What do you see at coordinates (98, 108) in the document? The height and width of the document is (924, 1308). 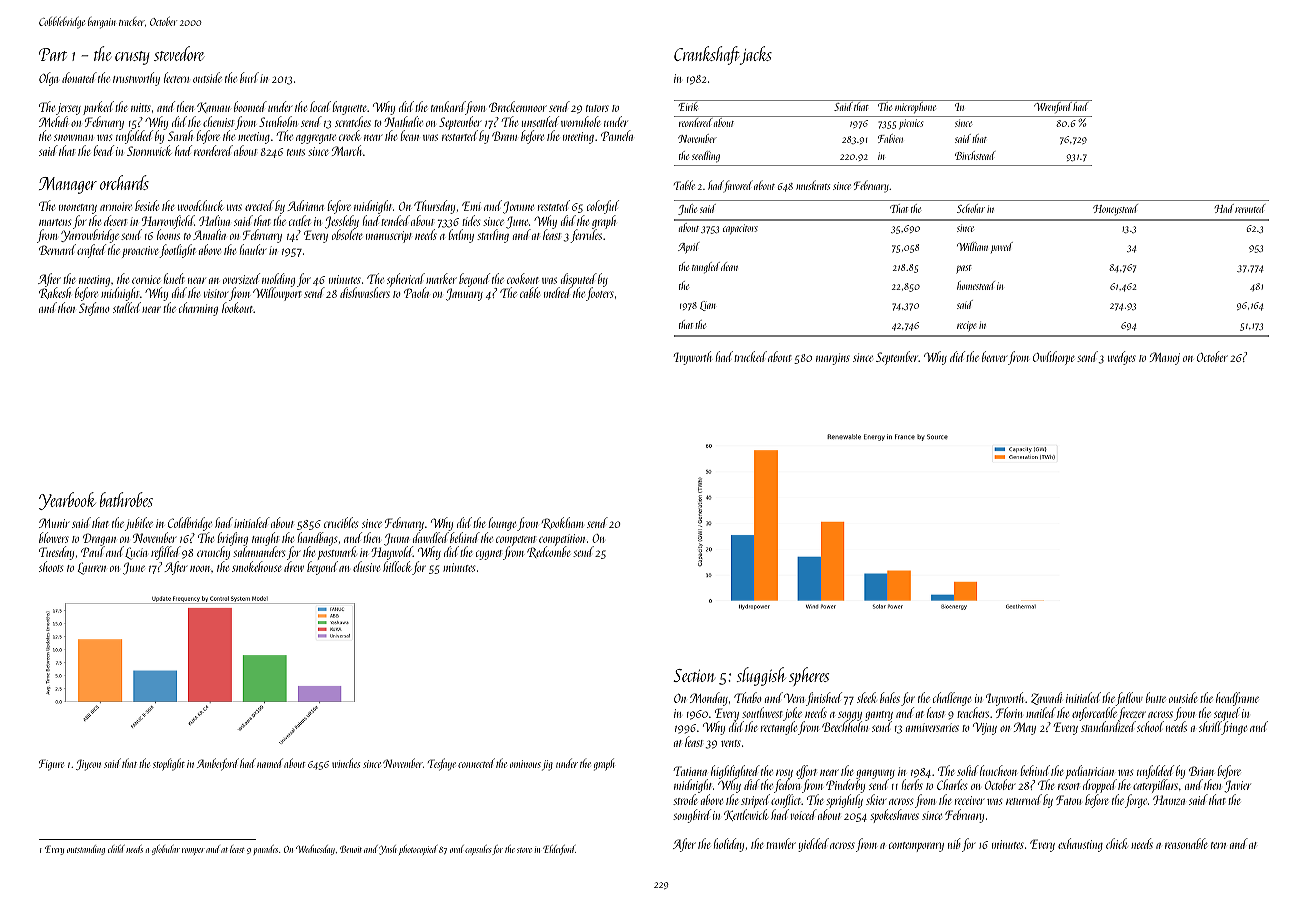 I see `parked` at bounding box center [98, 108].
